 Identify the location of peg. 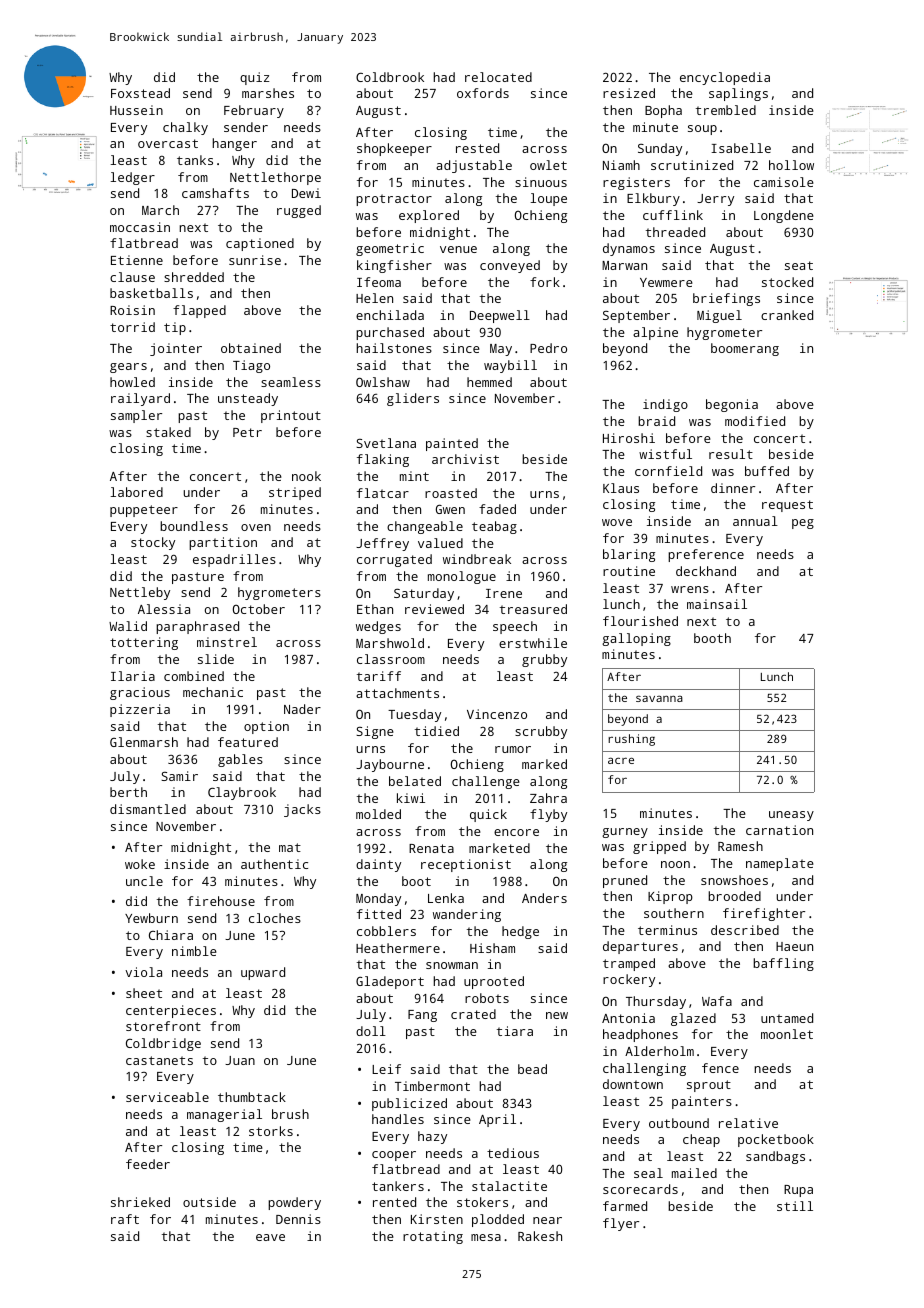
(803, 524).
